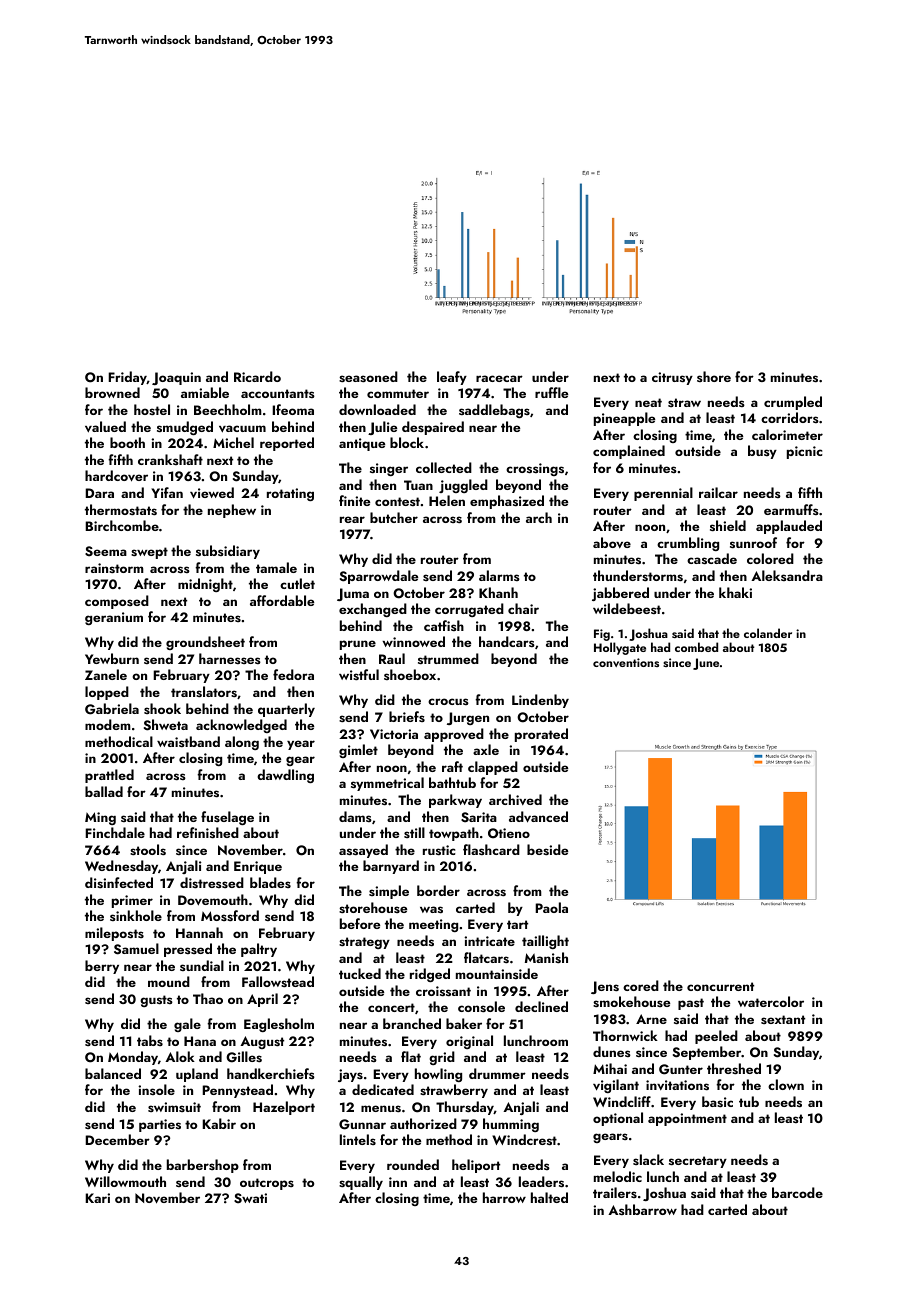 This image has height=1316, width=908. Describe the element at coordinates (641, 985) in the image. I see `cored` at that location.
